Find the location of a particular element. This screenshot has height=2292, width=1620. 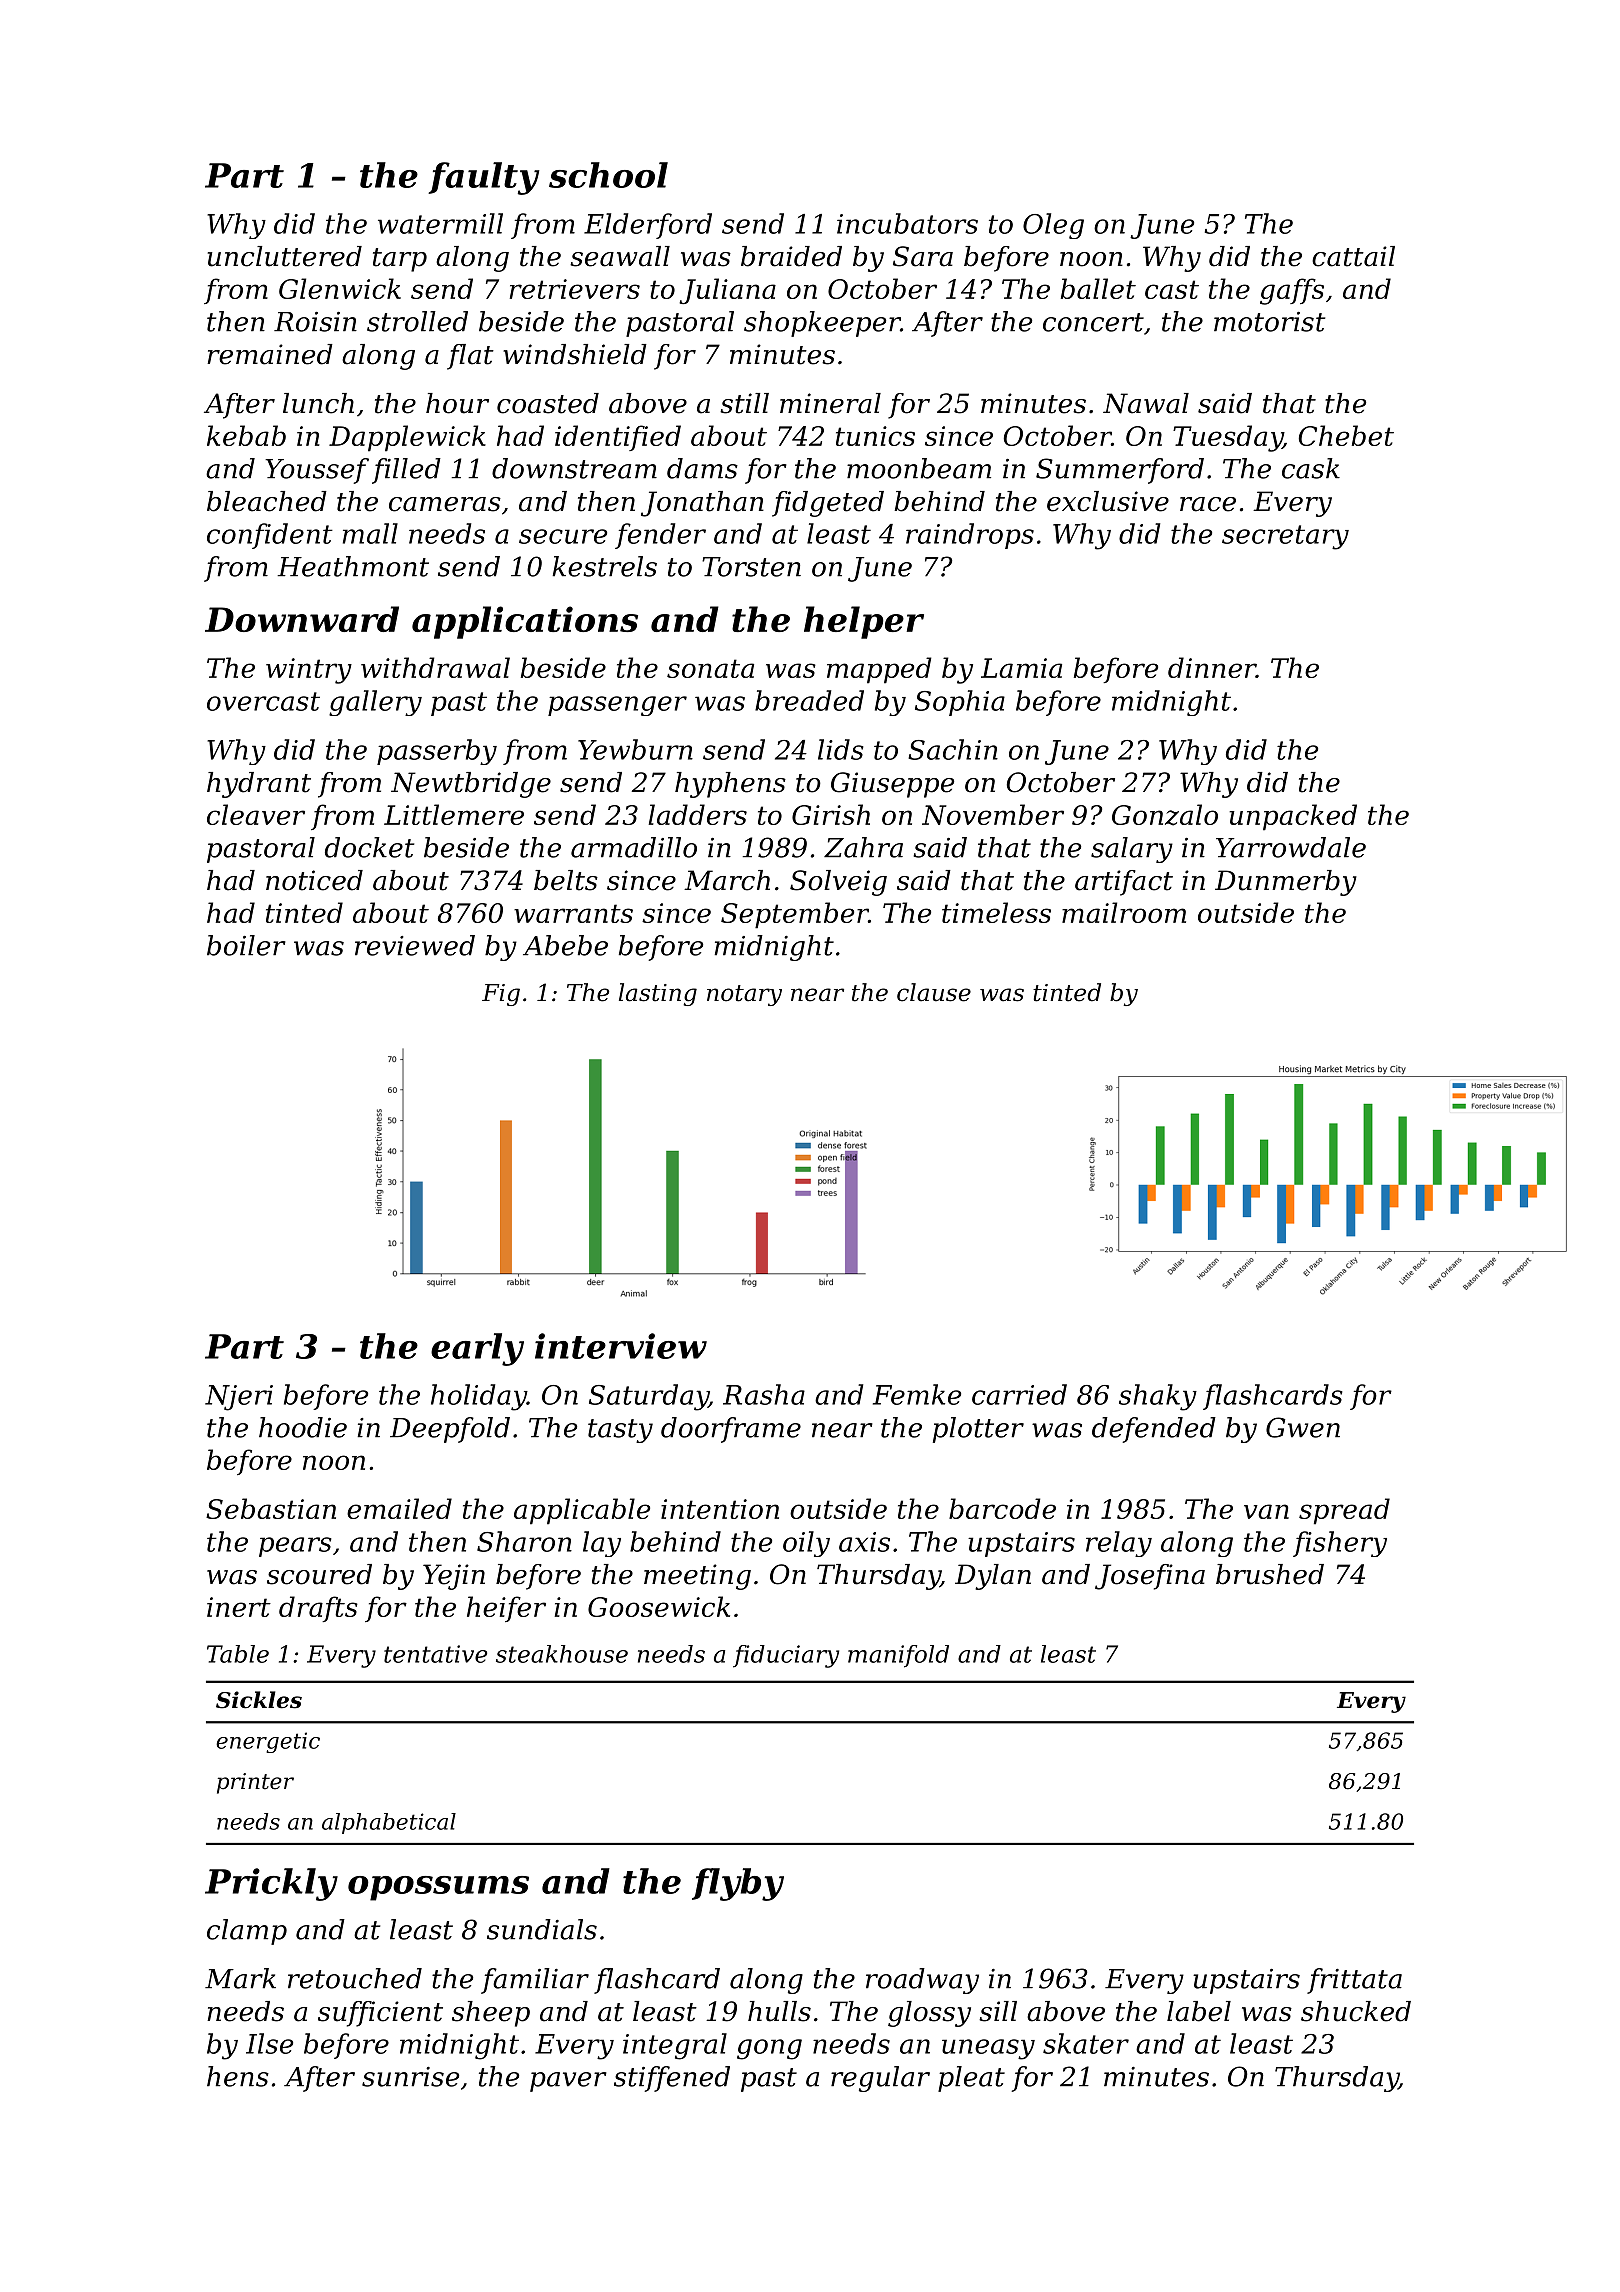

secretary is located at coordinates (1285, 537).
